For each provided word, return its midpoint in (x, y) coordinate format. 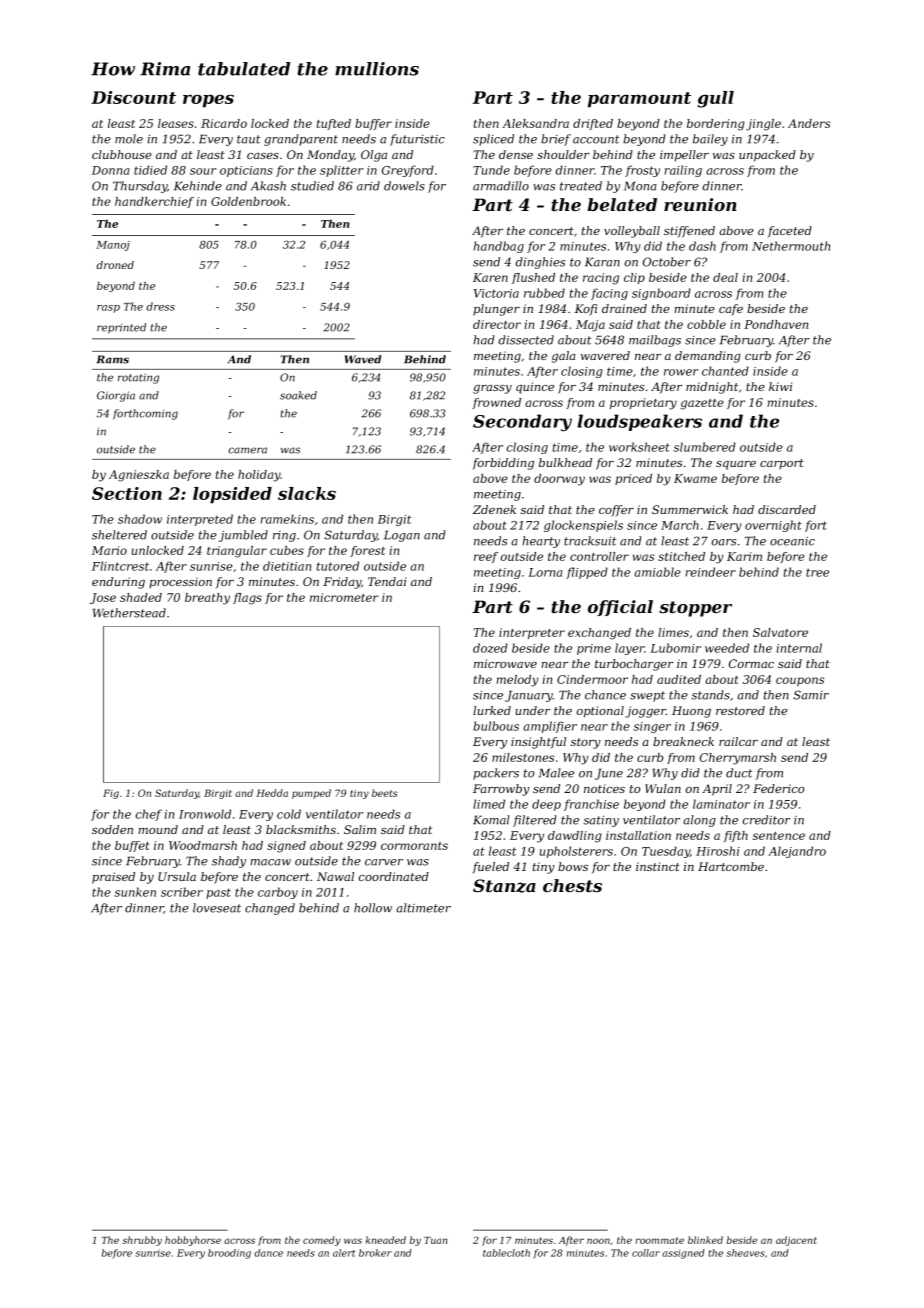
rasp (108, 309)
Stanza (504, 886)
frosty (642, 171)
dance (268, 1253)
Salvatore (780, 632)
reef (486, 557)
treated (581, 186)
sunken (135, 892)
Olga (374, 156)
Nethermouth (791, 246)
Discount (133, 97)
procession (180, 583)
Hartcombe (731, 866)
